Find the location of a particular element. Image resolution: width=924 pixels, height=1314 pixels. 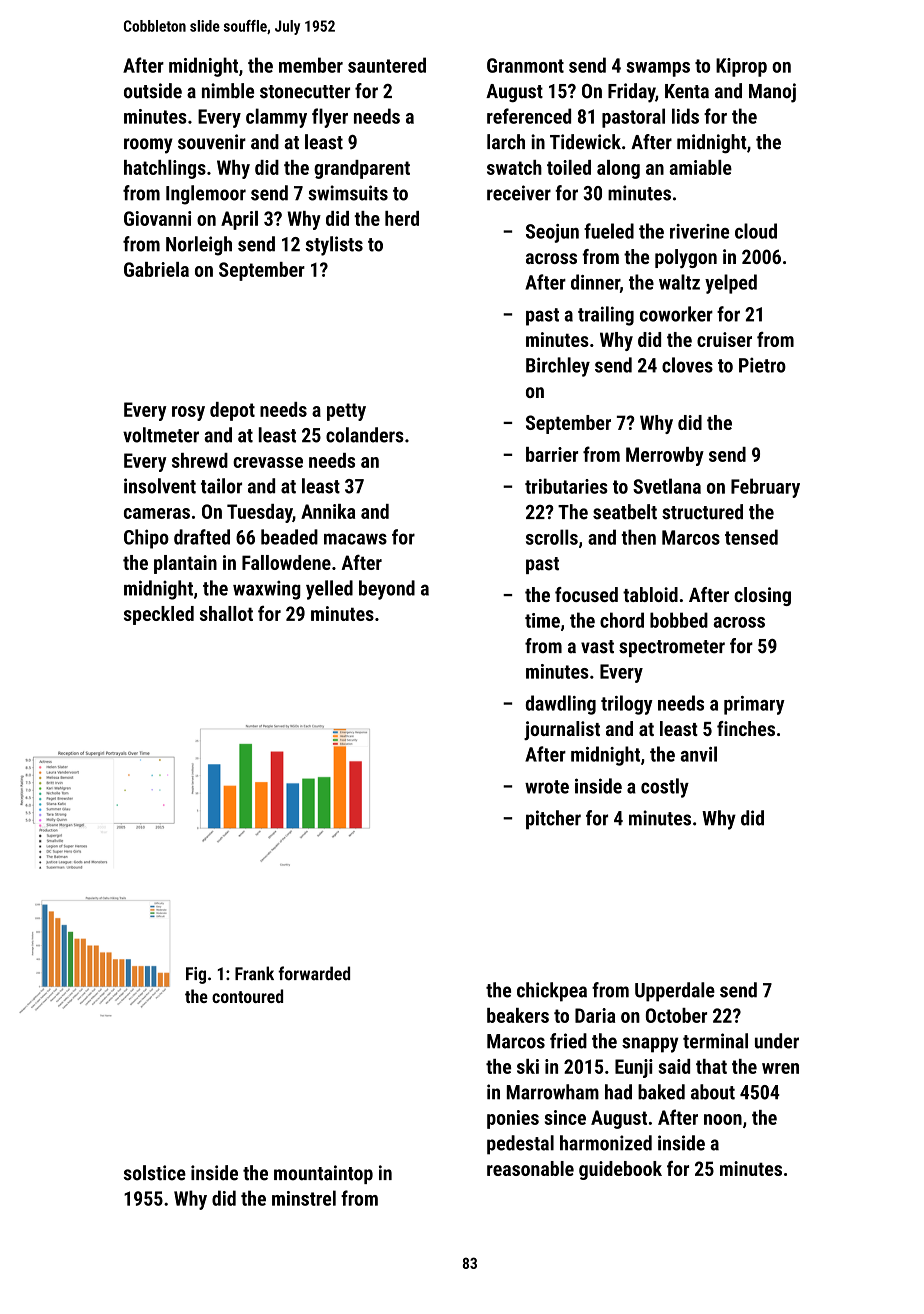

member is located at coordinates (311, 65).
